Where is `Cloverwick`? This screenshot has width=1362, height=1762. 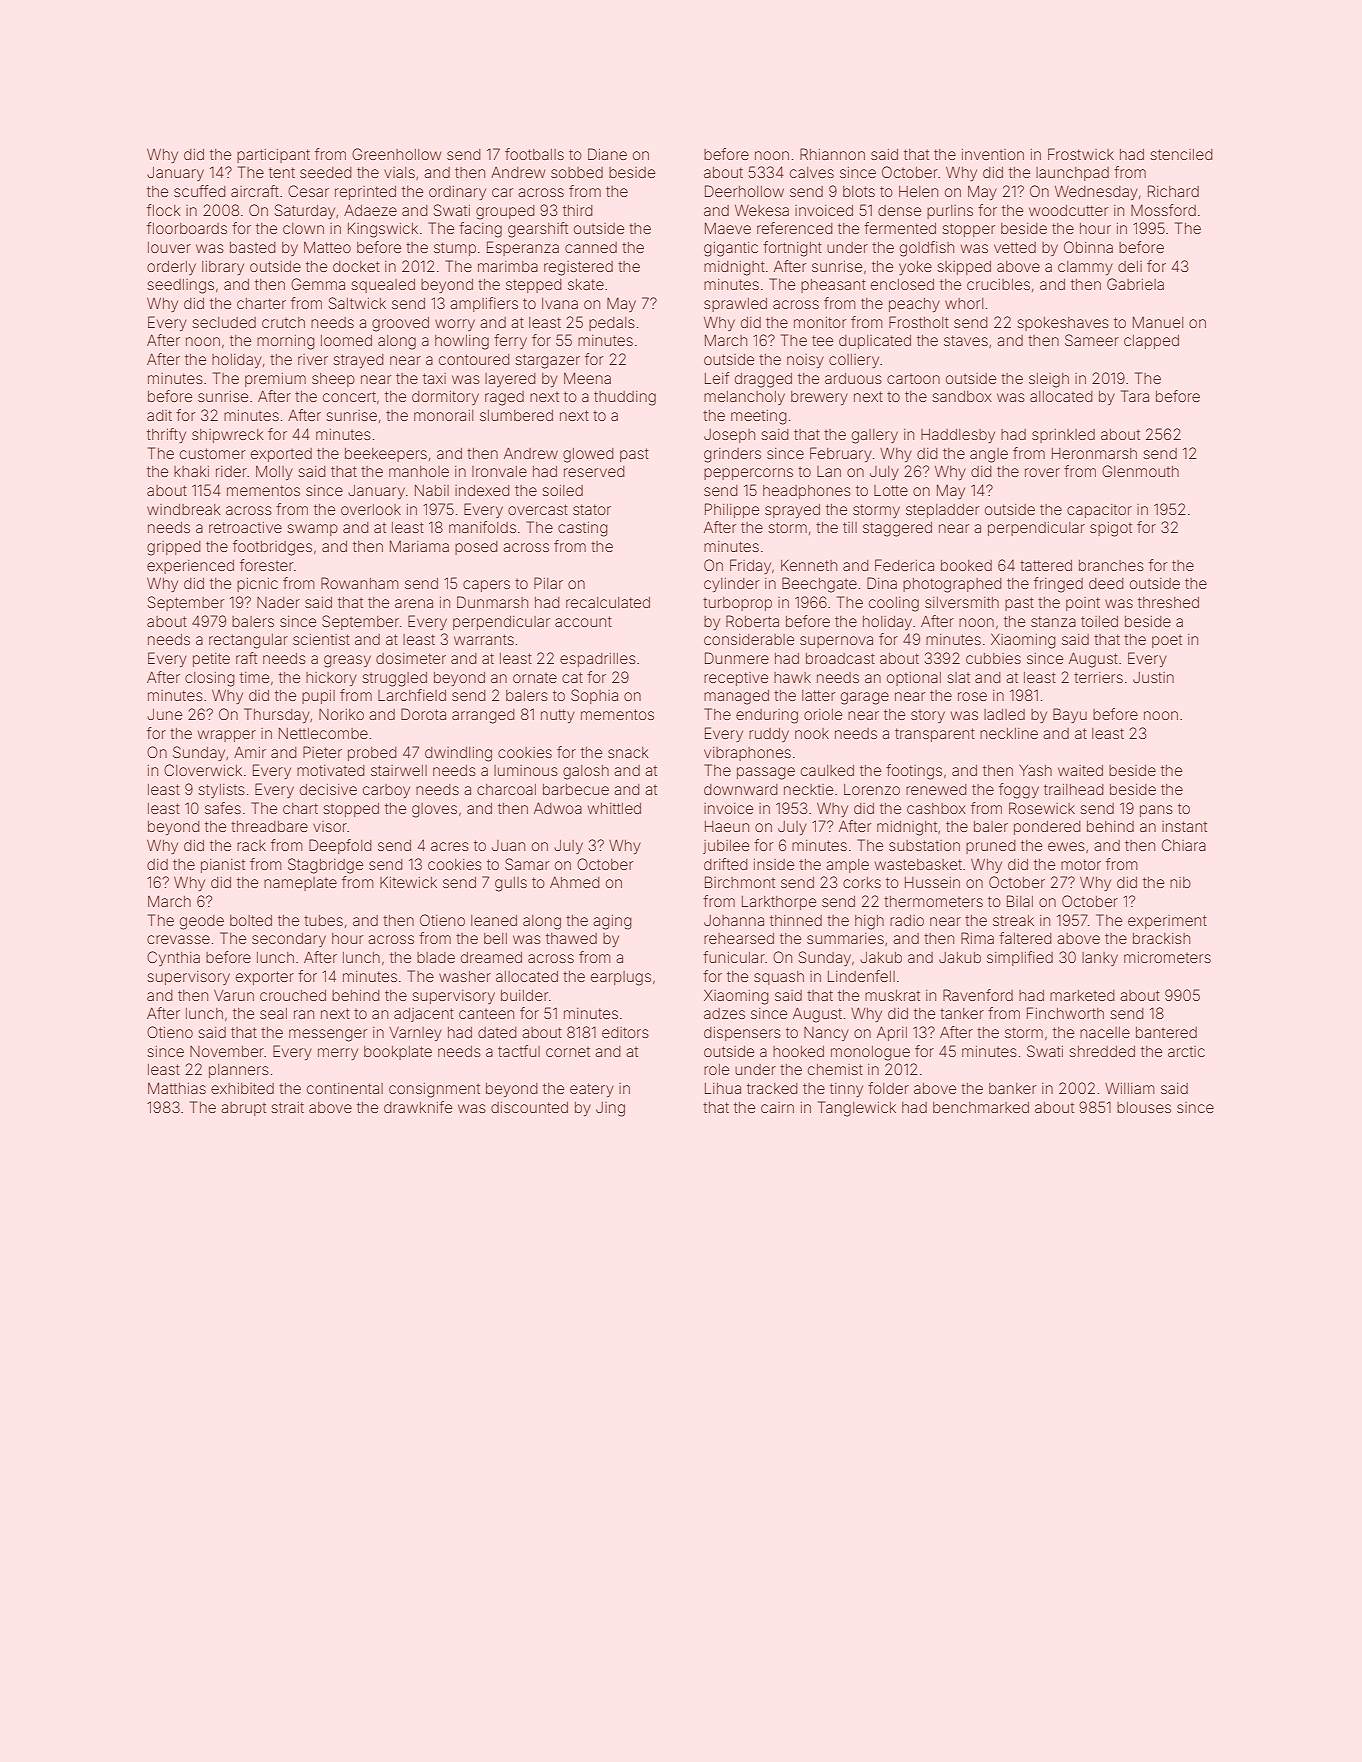 Cloverwick is located at coordinates (203, 770).
